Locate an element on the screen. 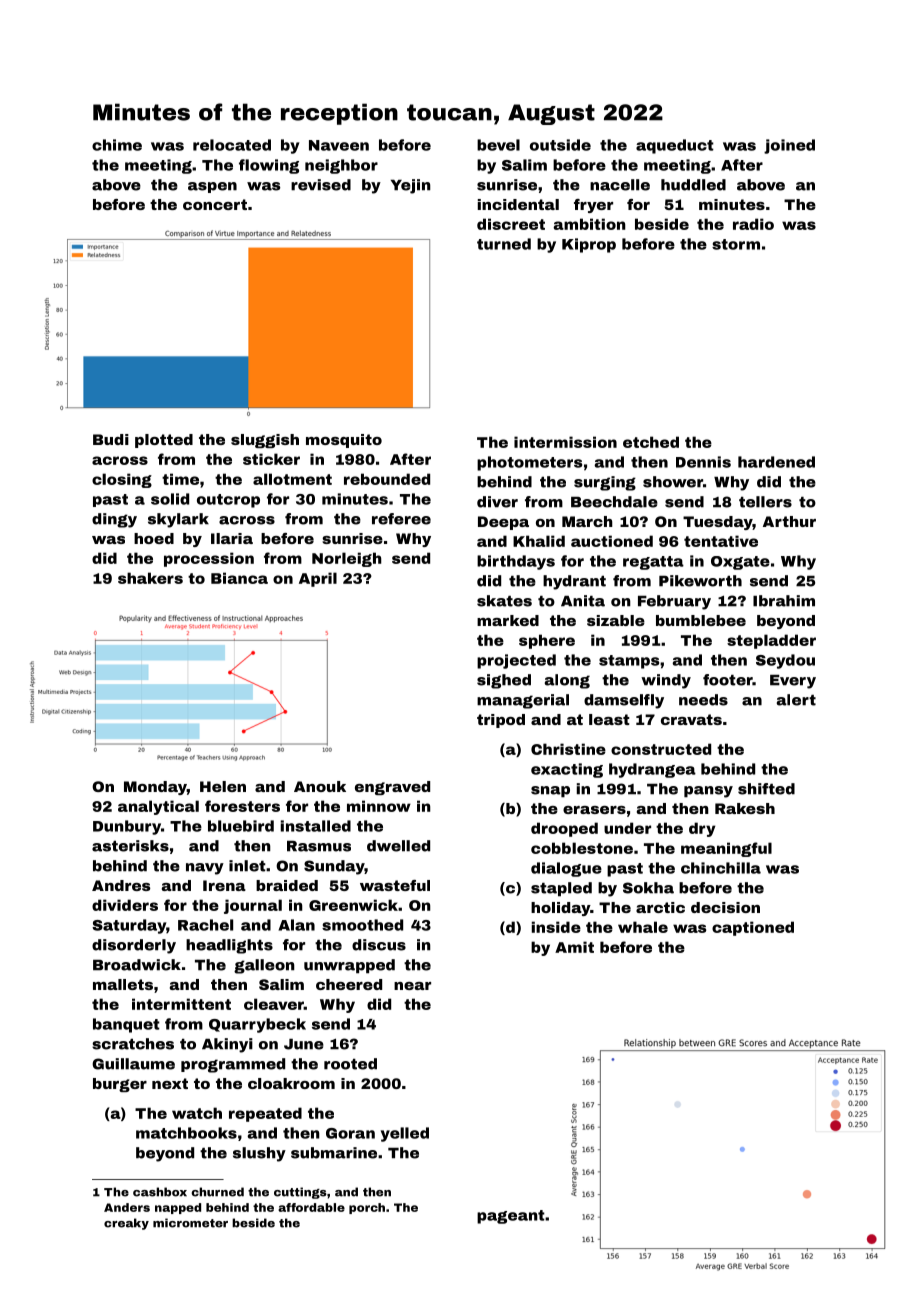 This screenshot has width=908, height=1316. concert is located at coordinates (215, 204).
